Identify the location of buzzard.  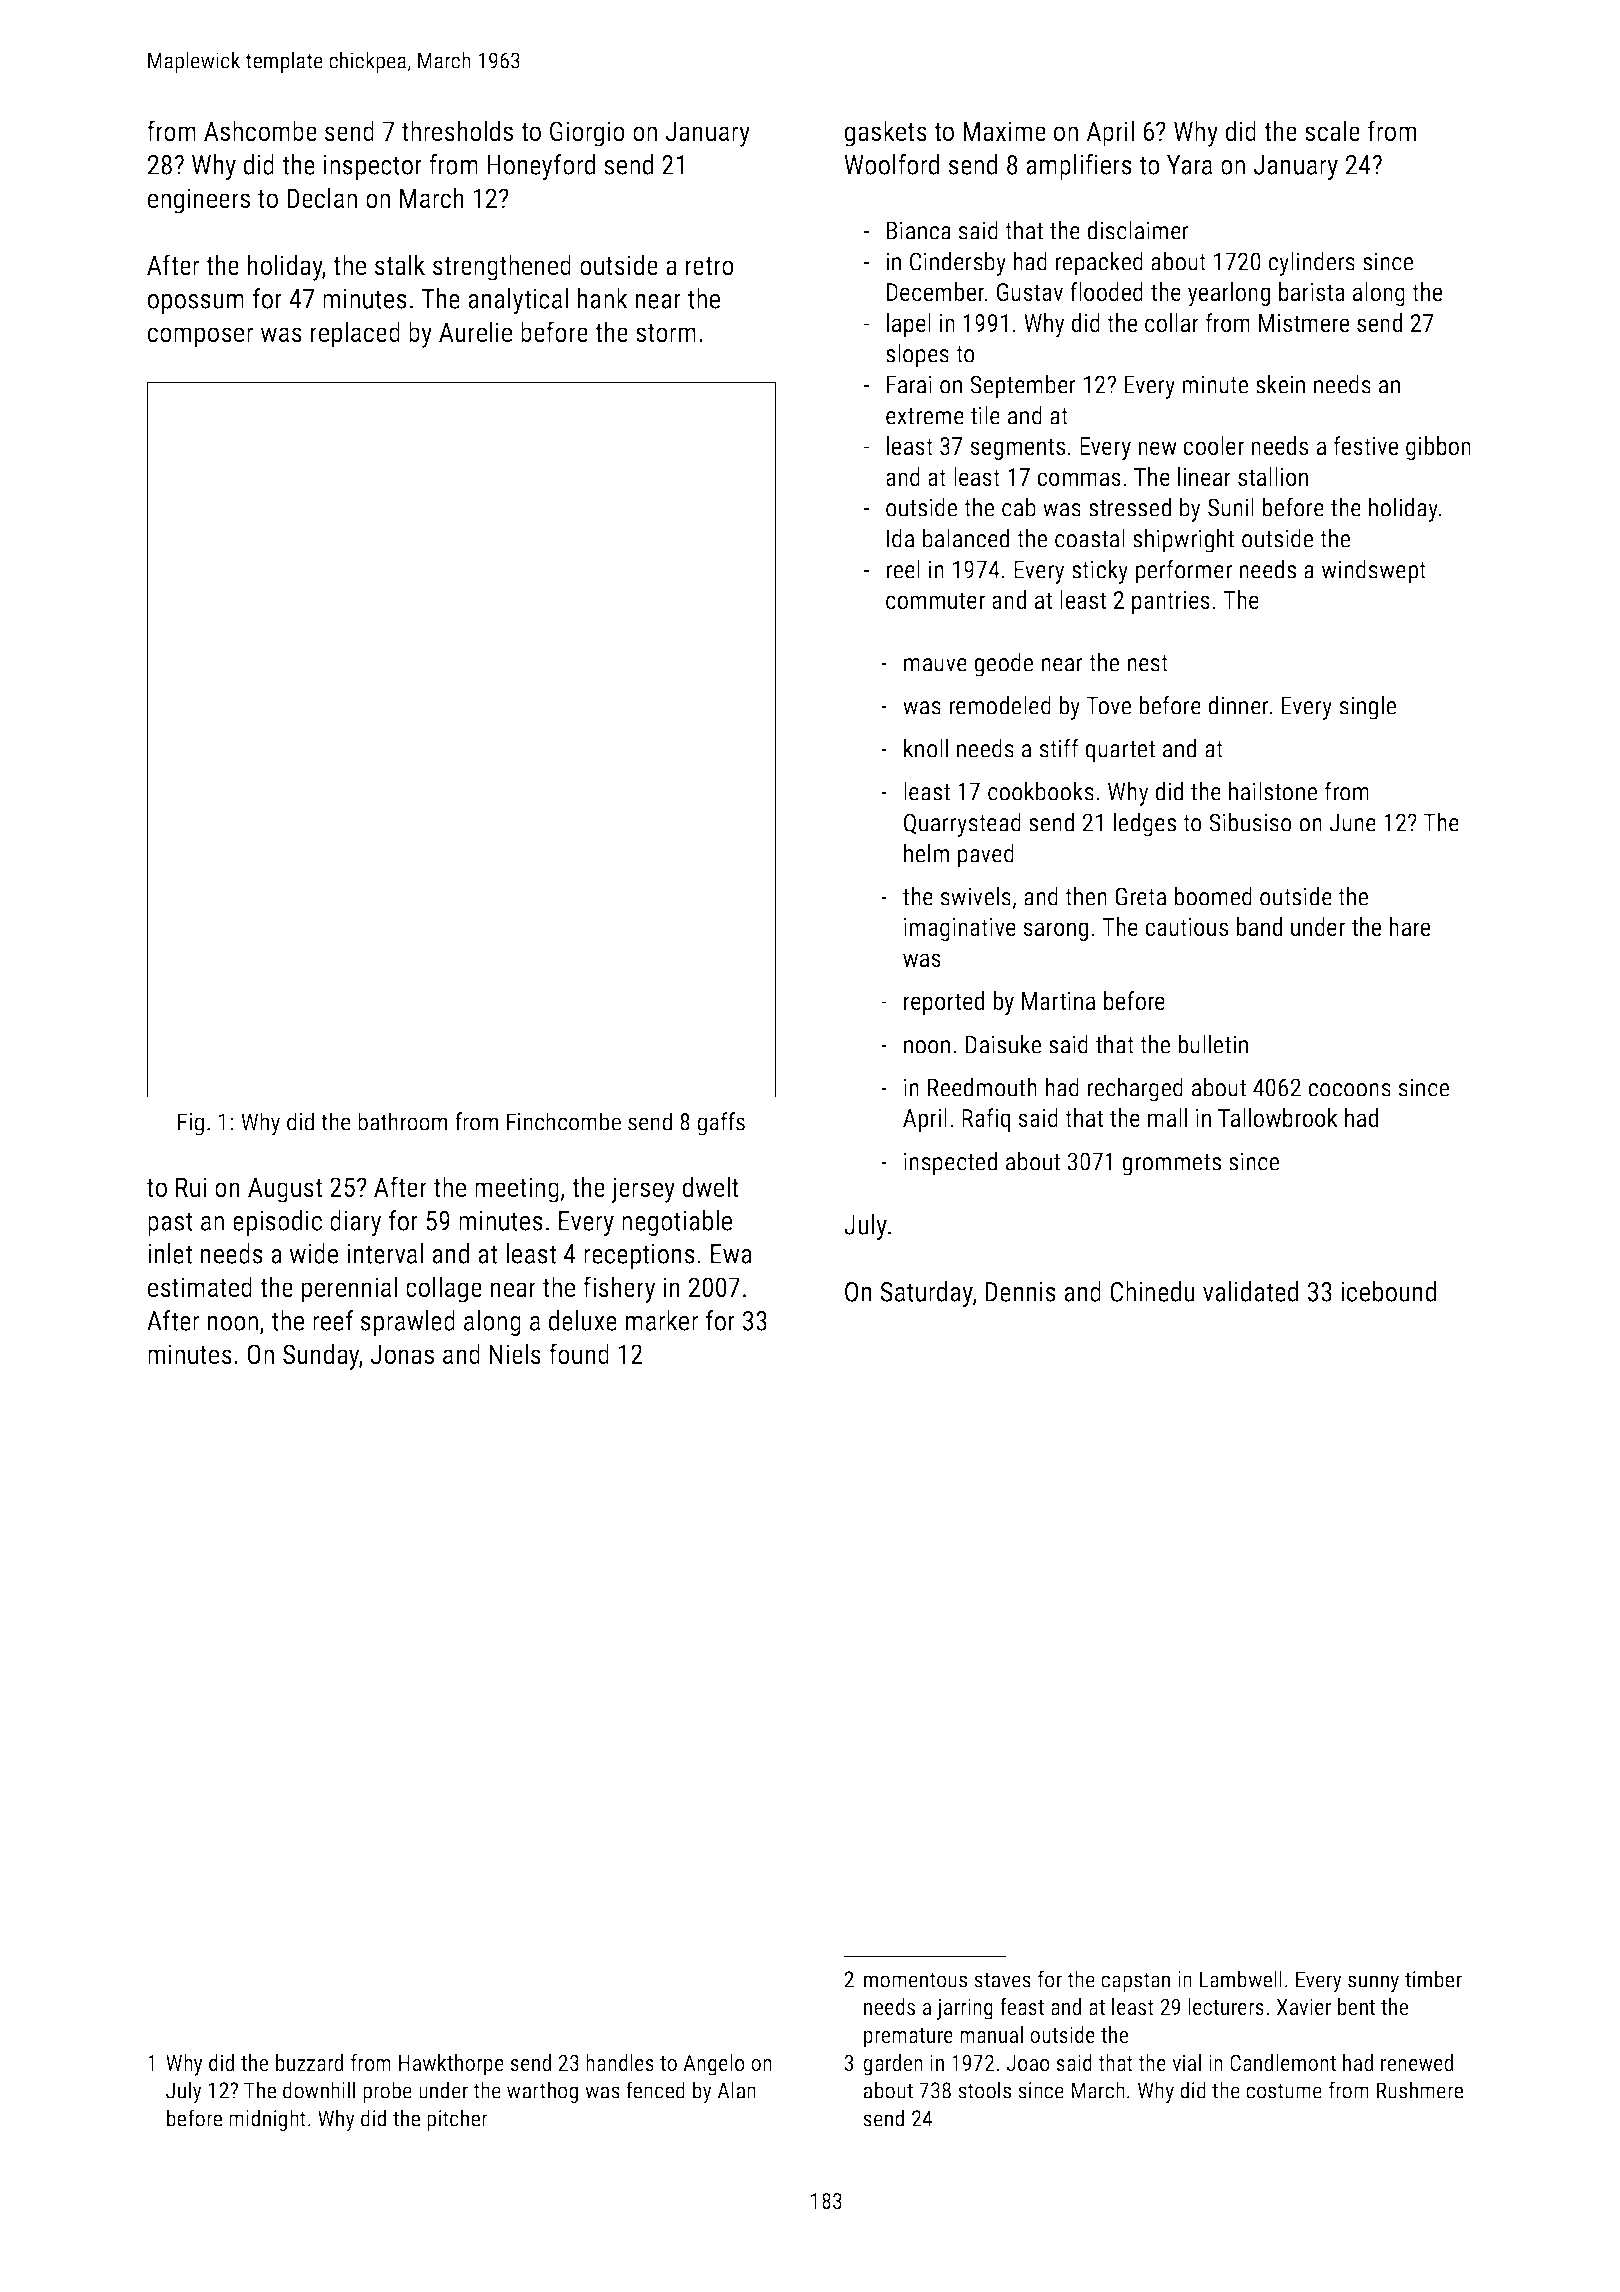
(309, 2062).
